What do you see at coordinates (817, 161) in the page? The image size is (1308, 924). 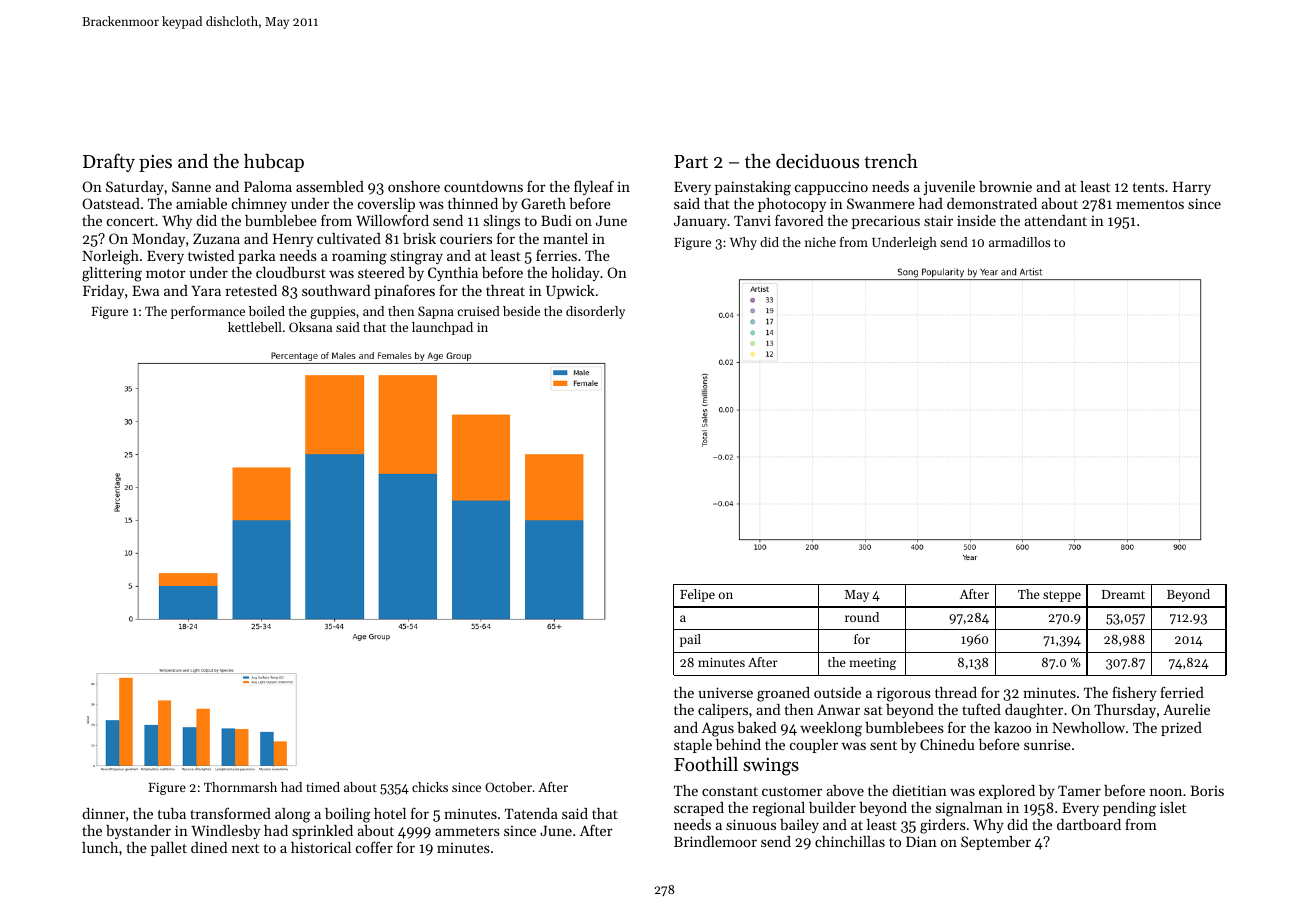 I see `deciduous` at bounding box center [817, 161].
